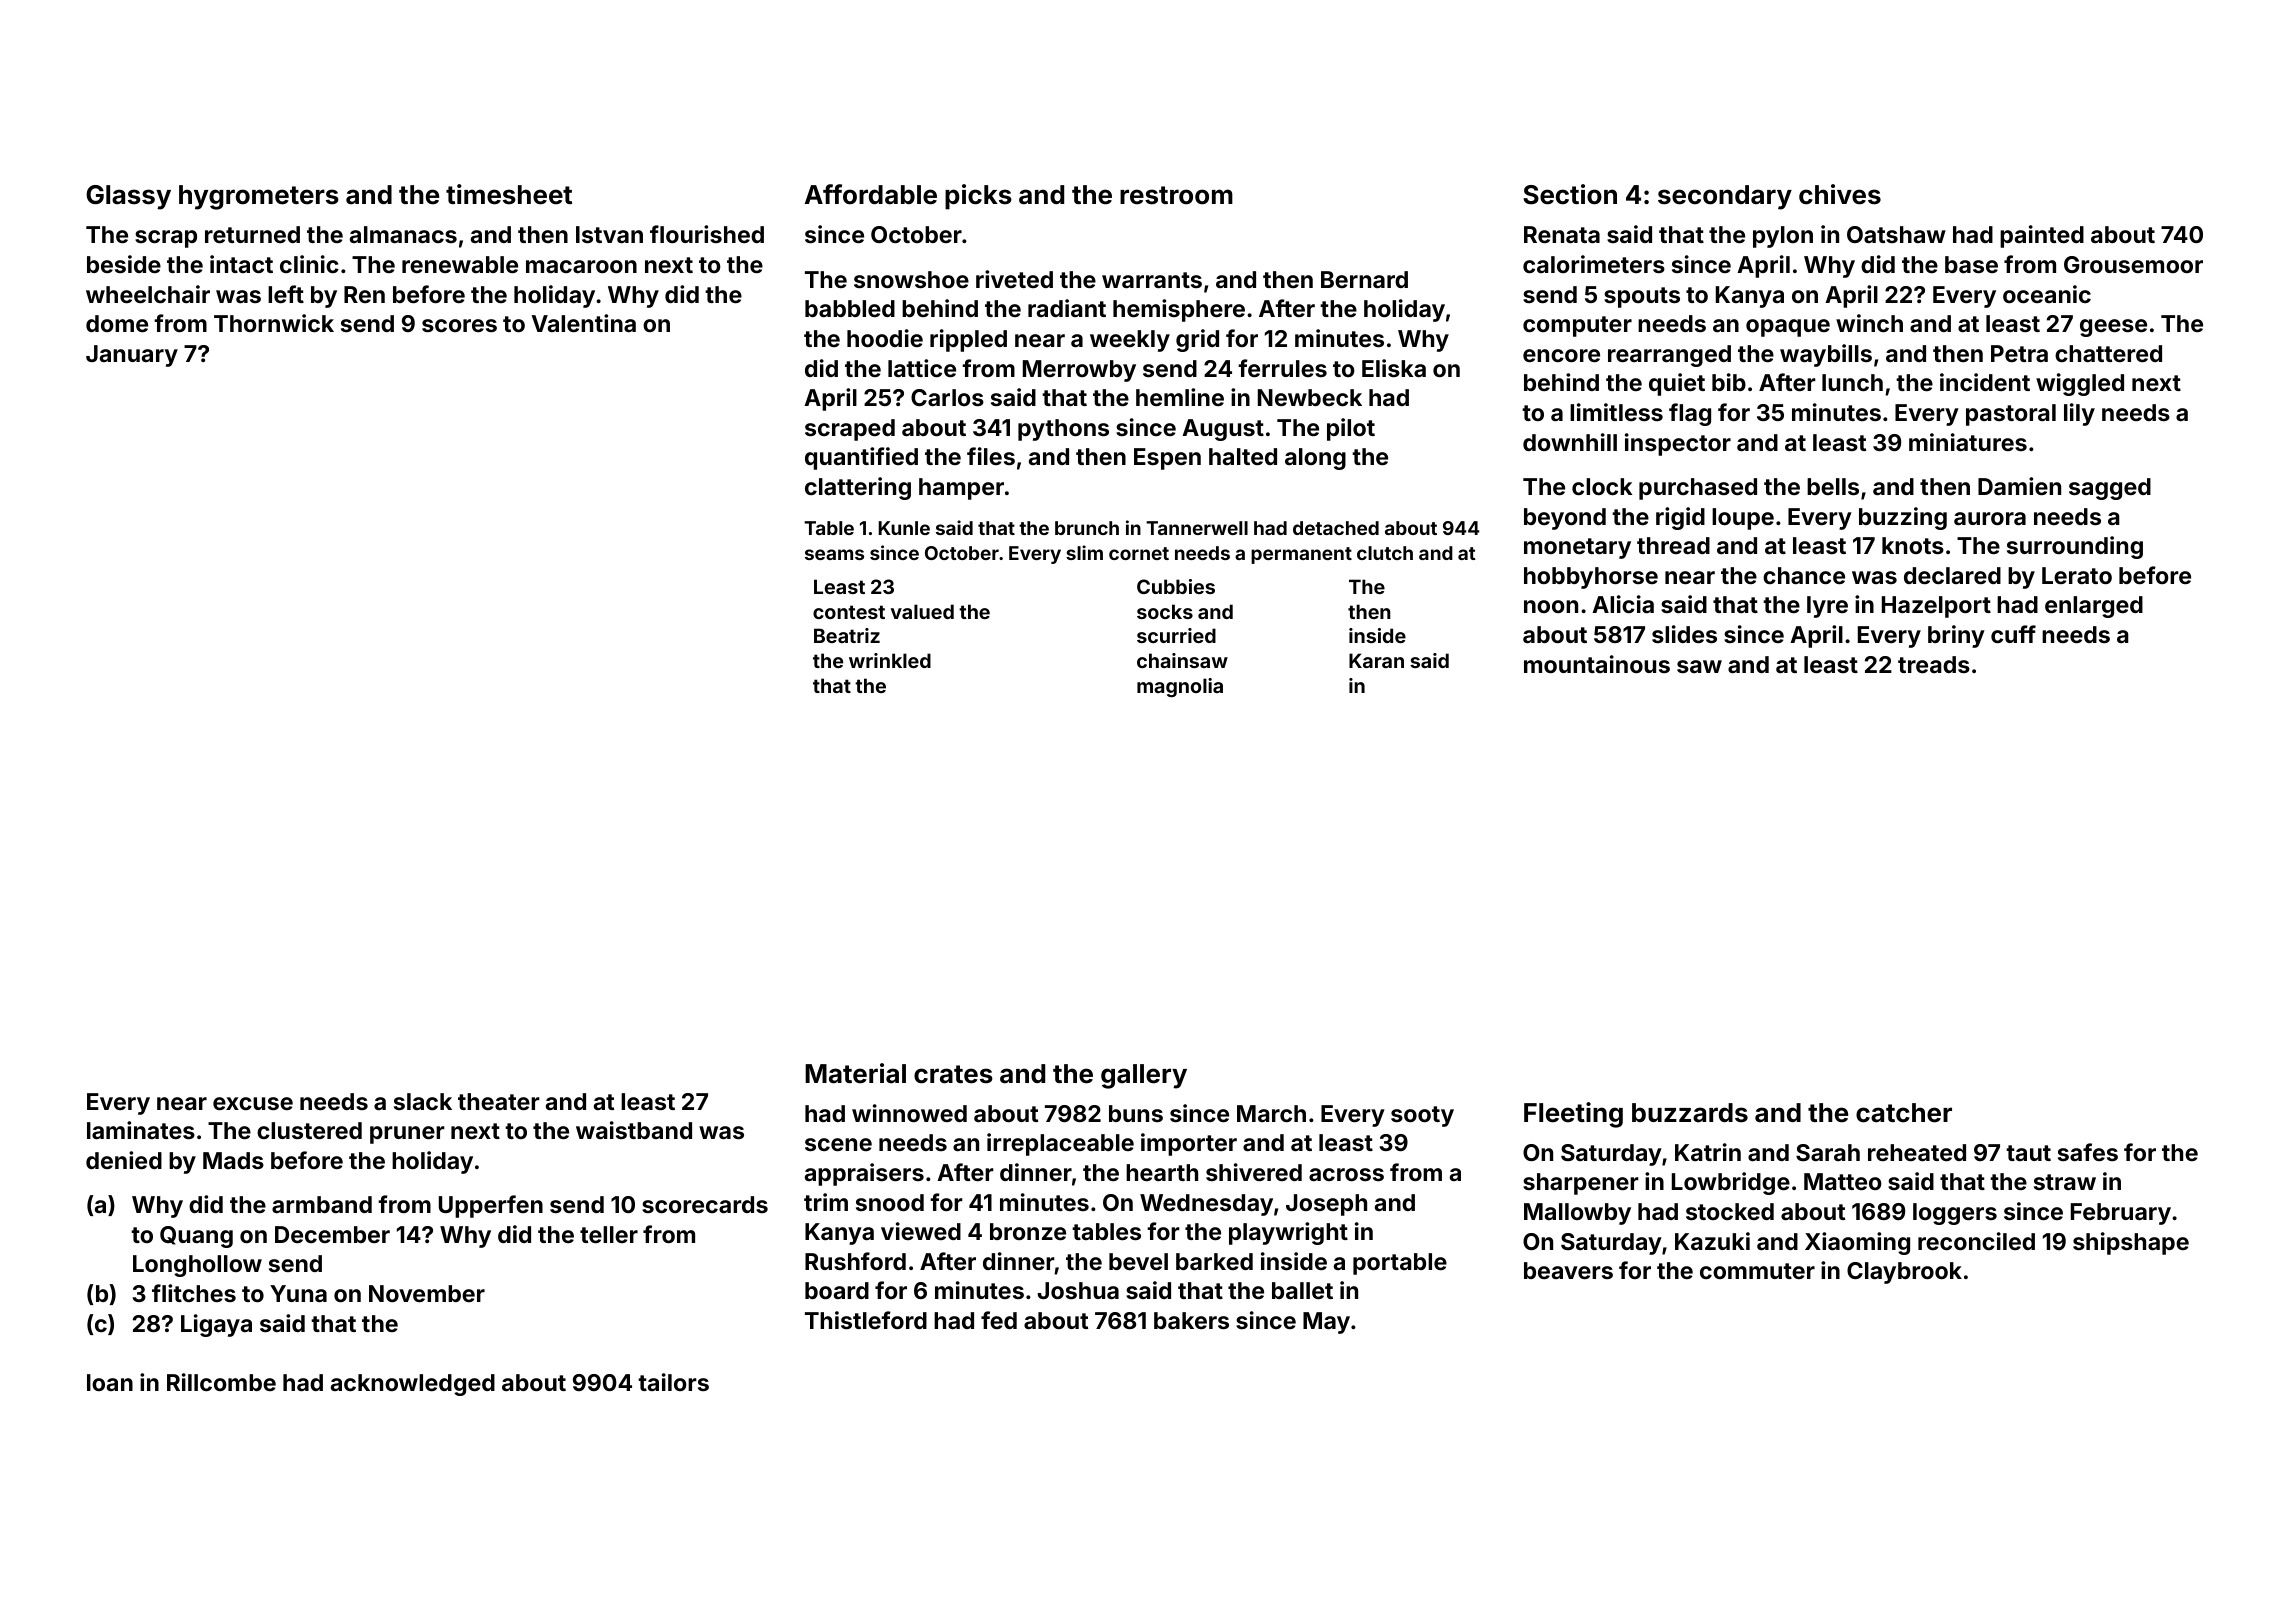 The image size is (2292, 1620). Describe the element at coordinates (1180, 687) in the image. I see `magnolia` at that location.
